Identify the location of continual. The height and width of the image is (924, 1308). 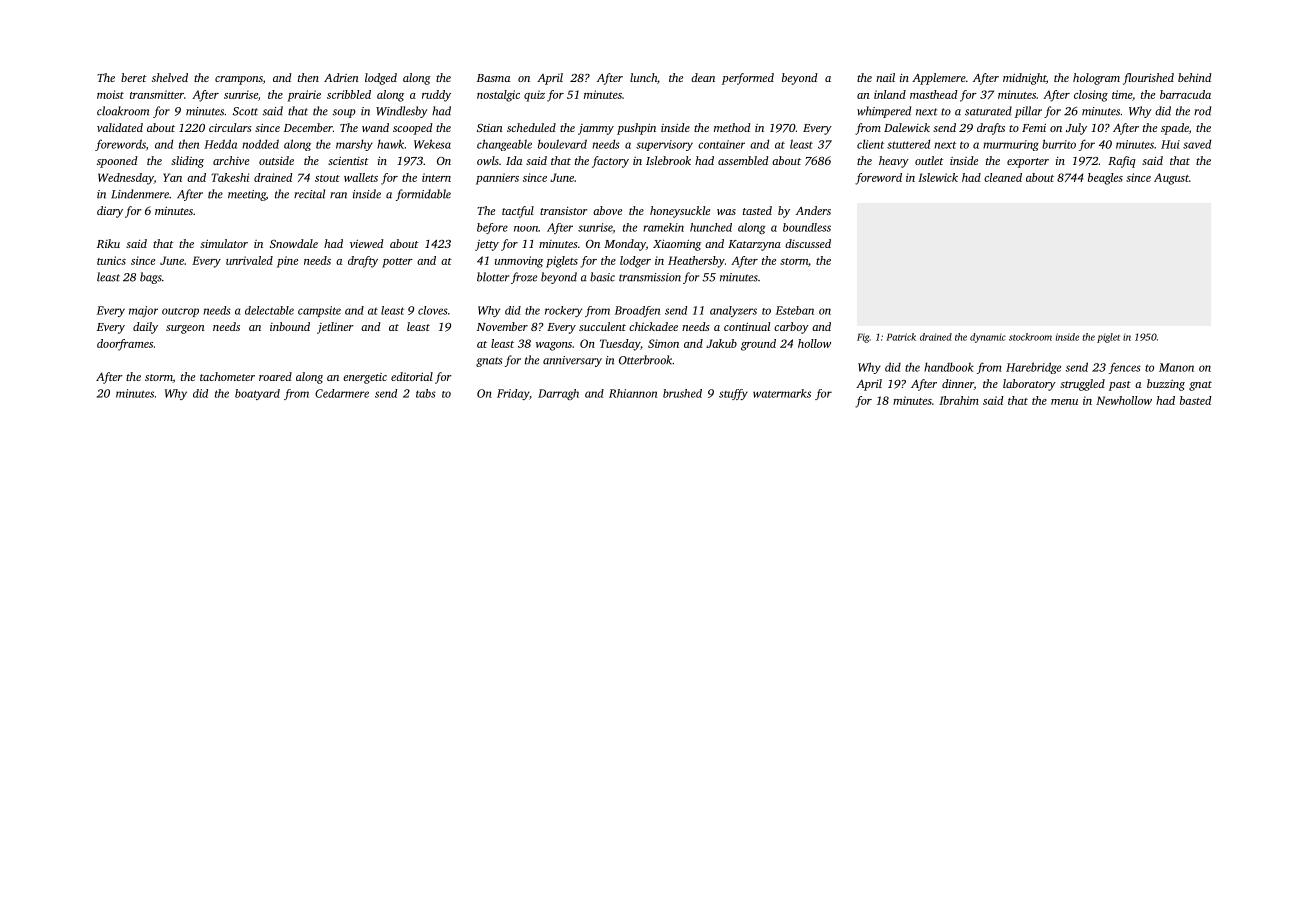
(747, 326).
